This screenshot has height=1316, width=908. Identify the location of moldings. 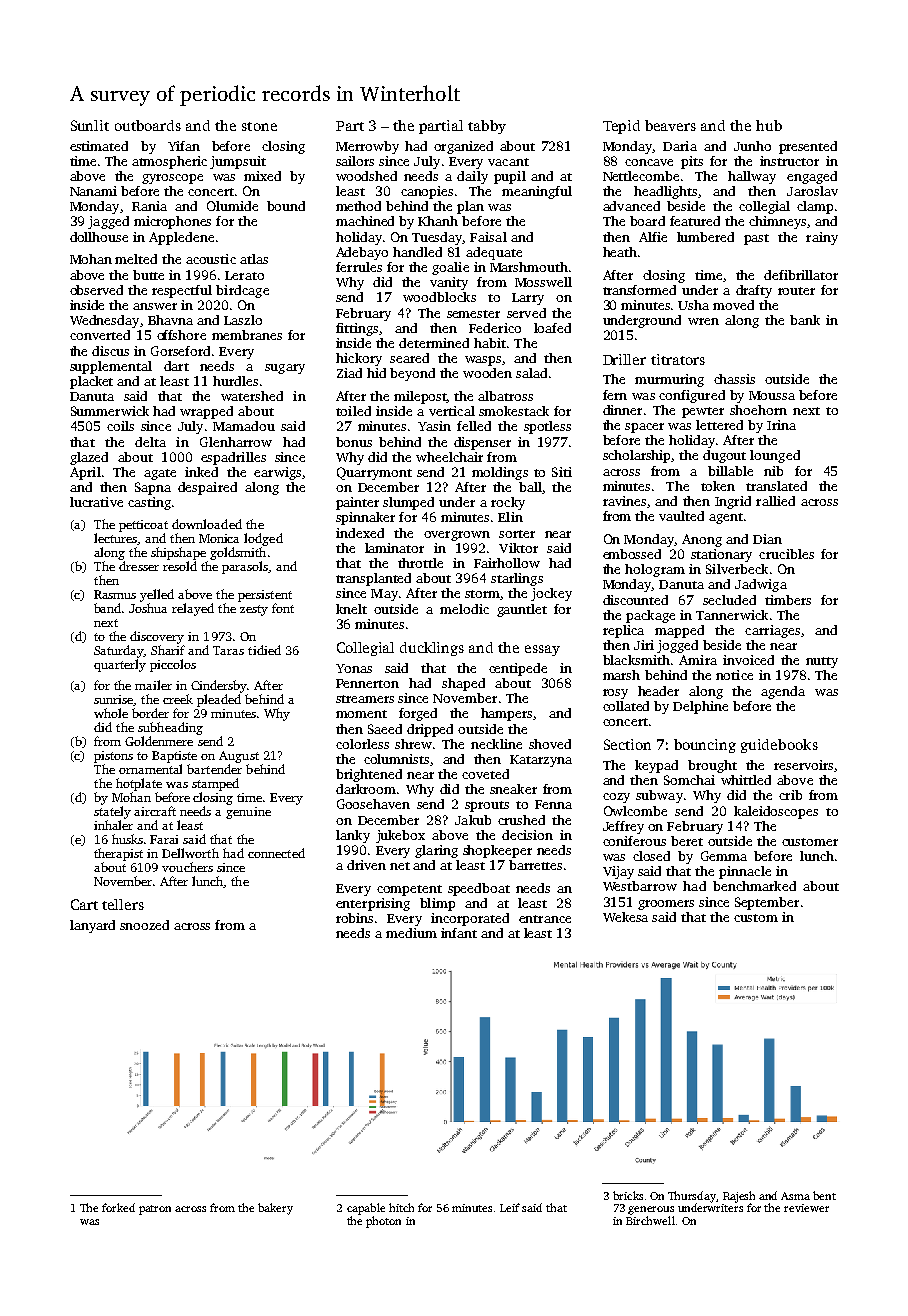
(500, 473).
